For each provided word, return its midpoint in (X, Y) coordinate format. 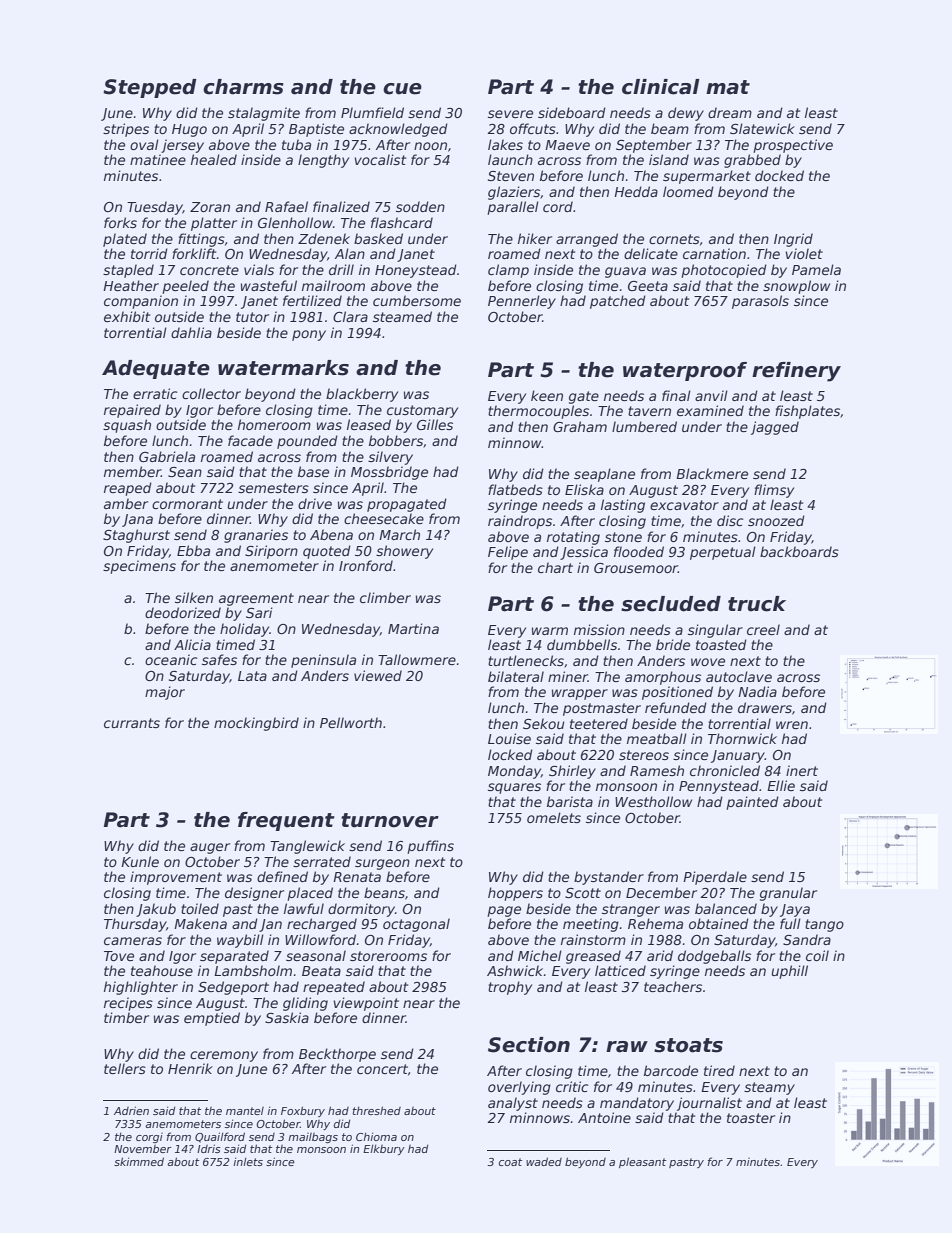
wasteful (269, 285)
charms (243, 87)
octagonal (416, 925)
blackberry (362, 395)
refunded (676, 707)
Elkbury (384, 1149)
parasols (760, 302)
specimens (139, 567)
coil (817, 955)
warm (550, 631)
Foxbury (303, 1111)
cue (402, 89)
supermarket (707, 177)
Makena (200, 923)
